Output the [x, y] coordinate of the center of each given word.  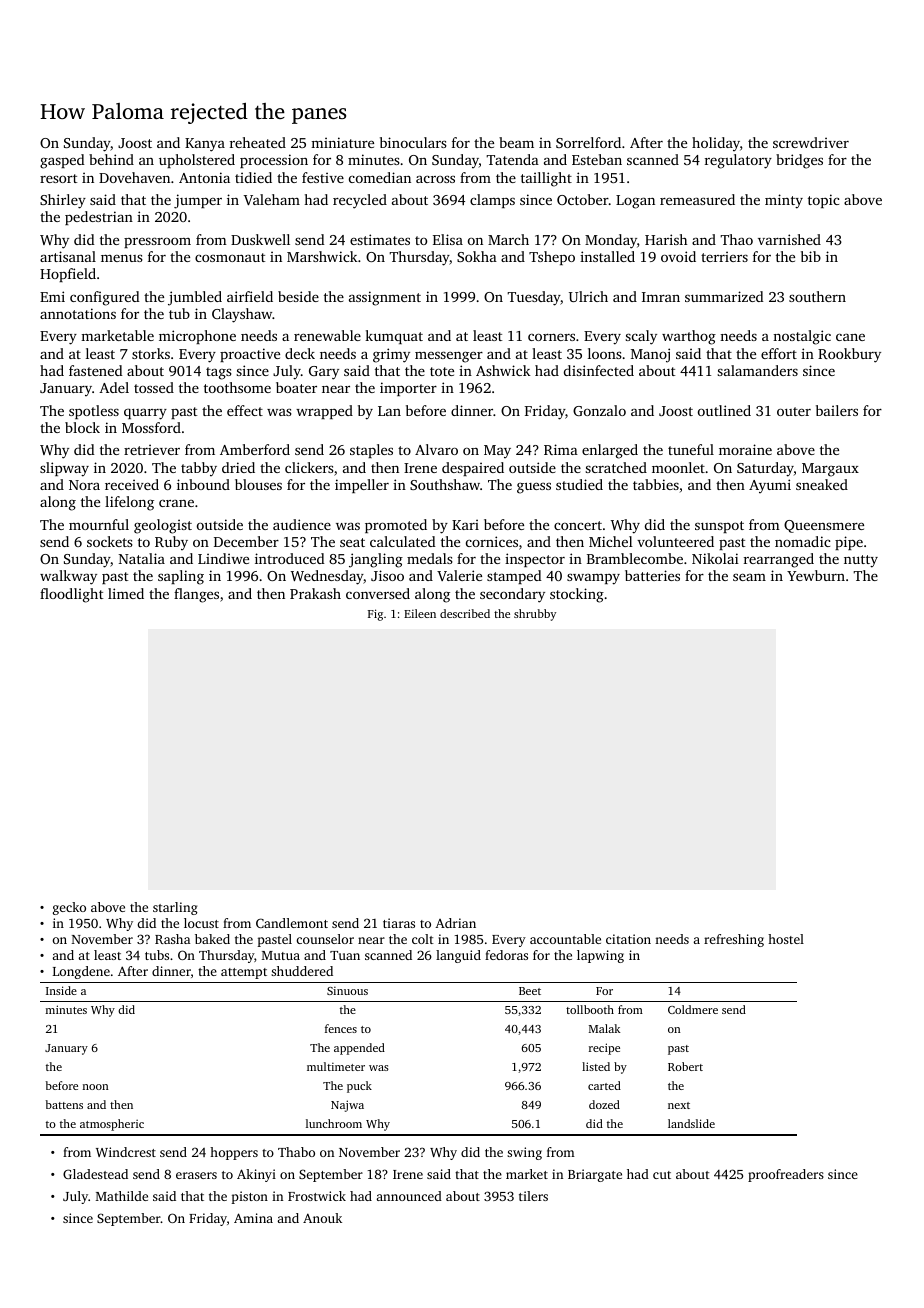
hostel [786, 939]
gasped [62, 161]
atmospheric [112, 1125]
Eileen [420, 613]
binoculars [413, 142]
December [246, 541]
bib [811, 256]
